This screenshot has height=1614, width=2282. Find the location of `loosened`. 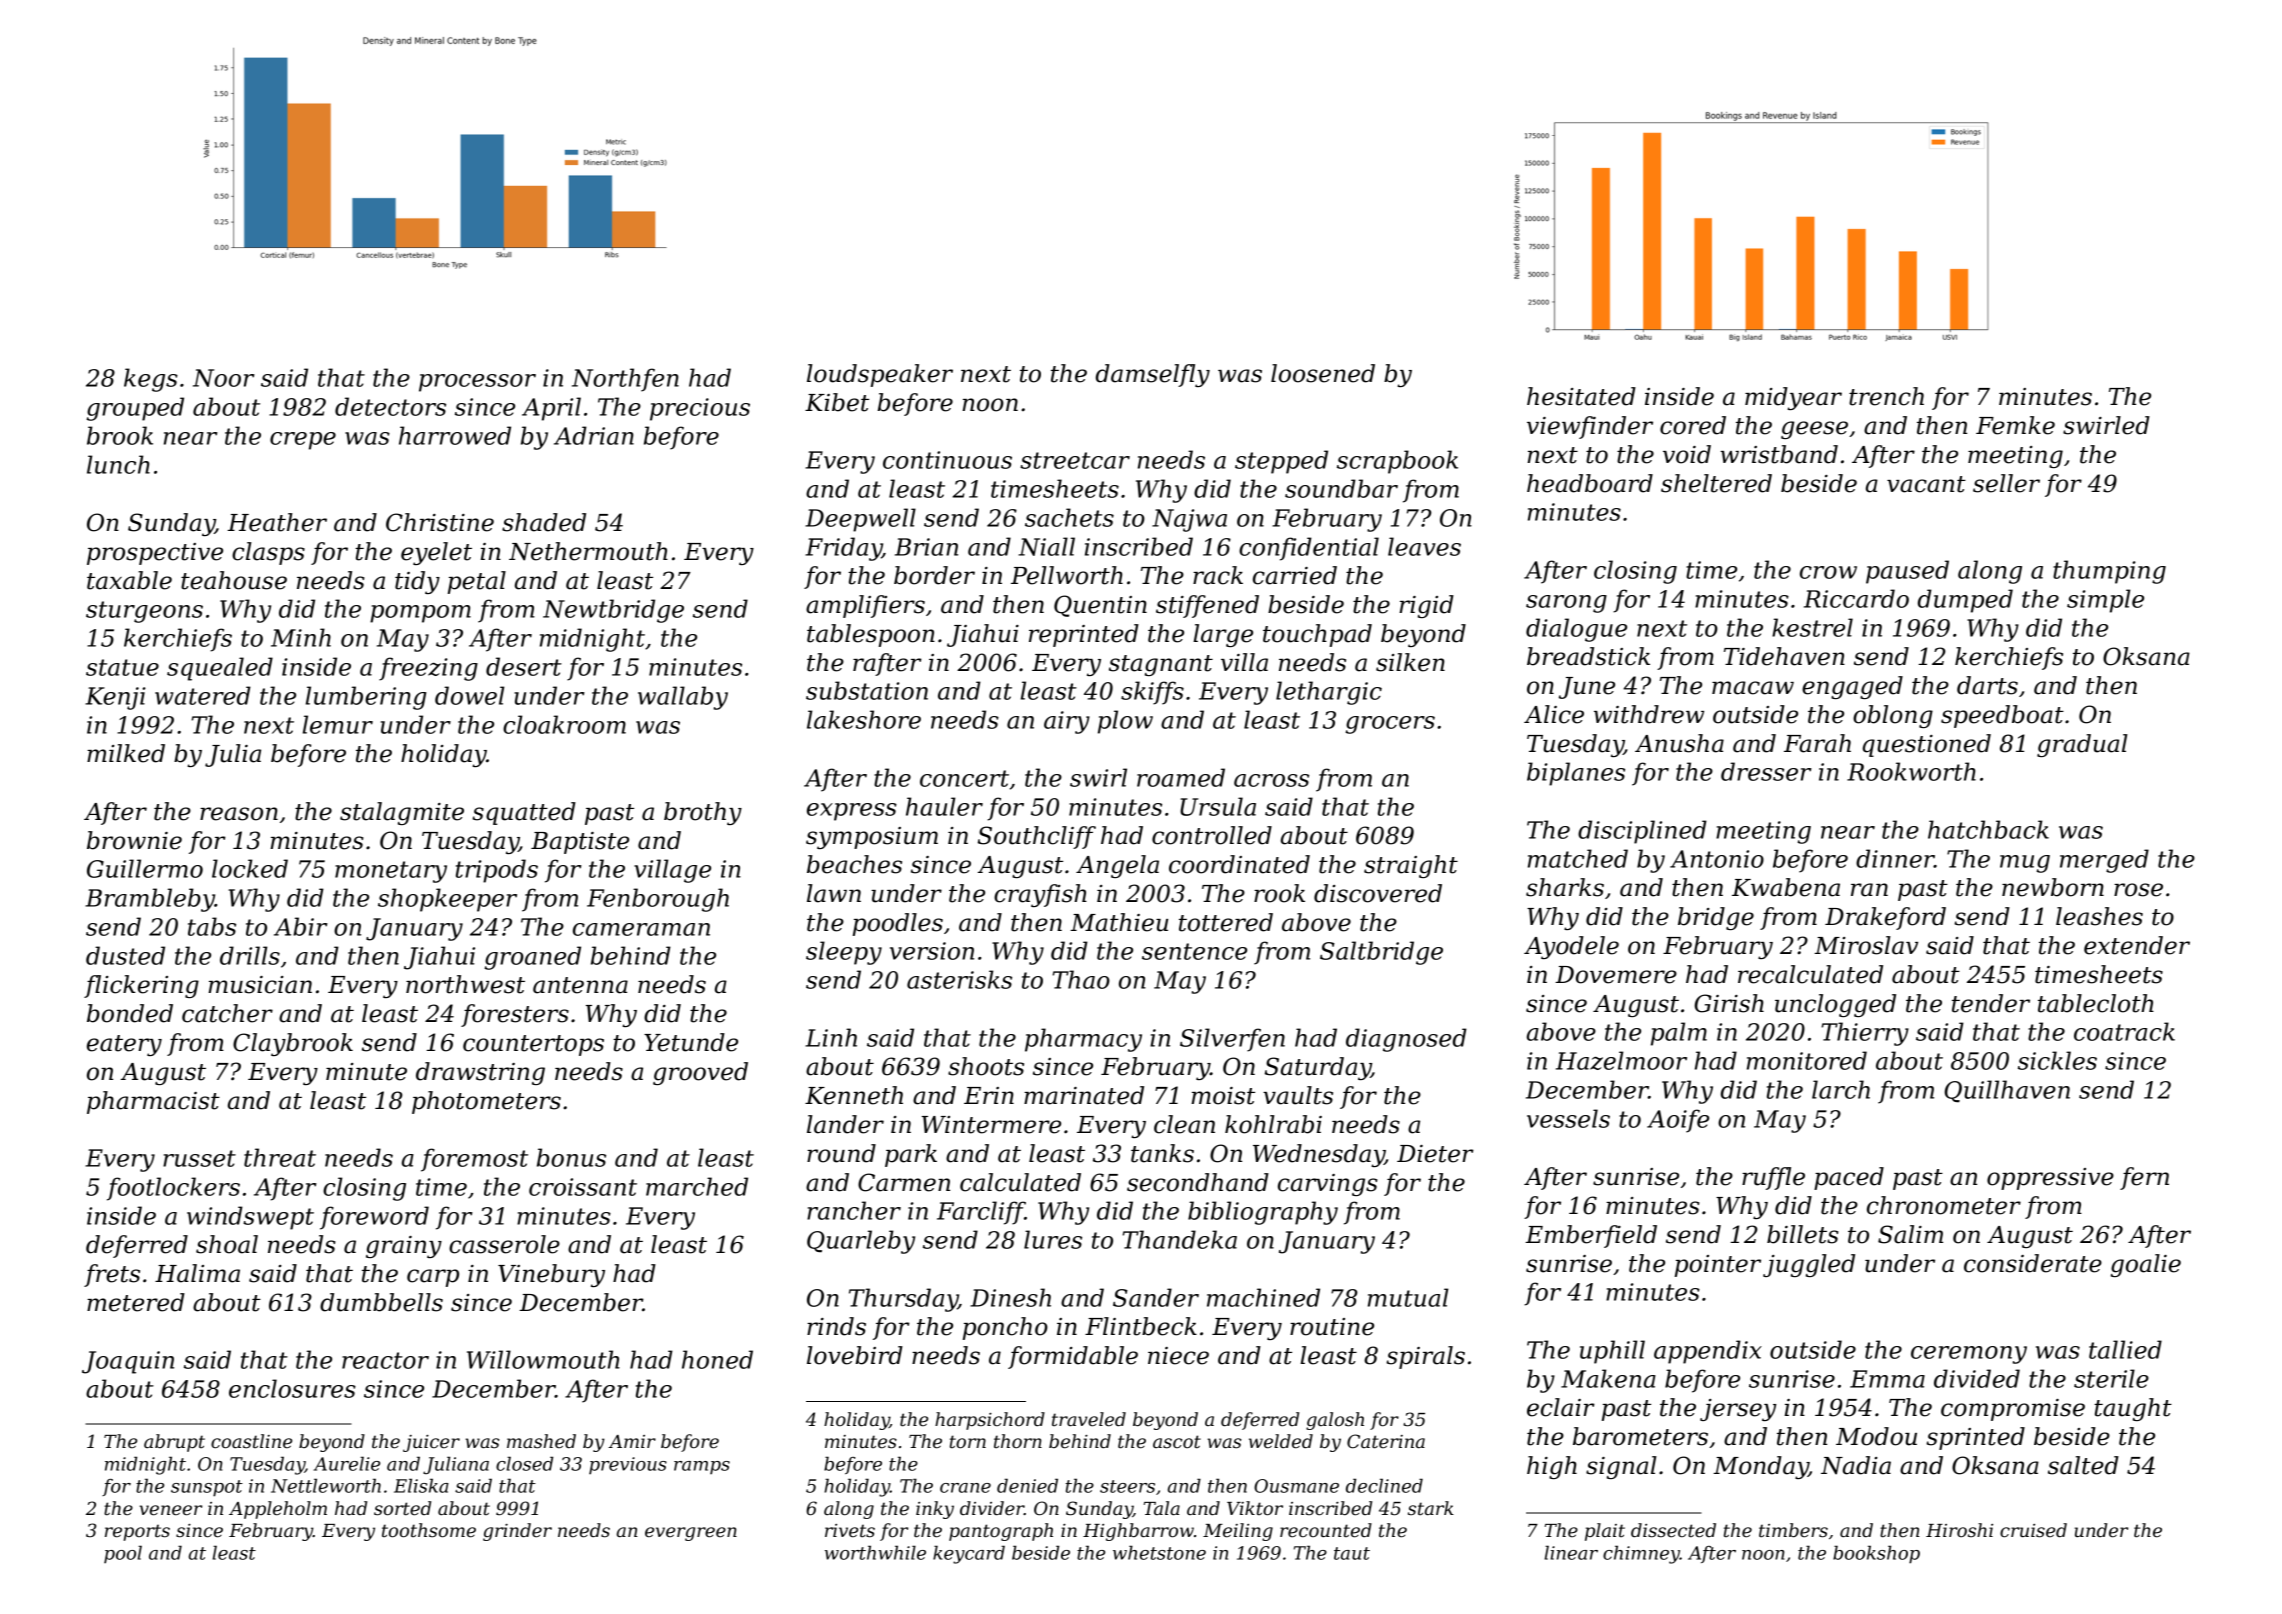

loosened is located at coordinates (1323, 373).
